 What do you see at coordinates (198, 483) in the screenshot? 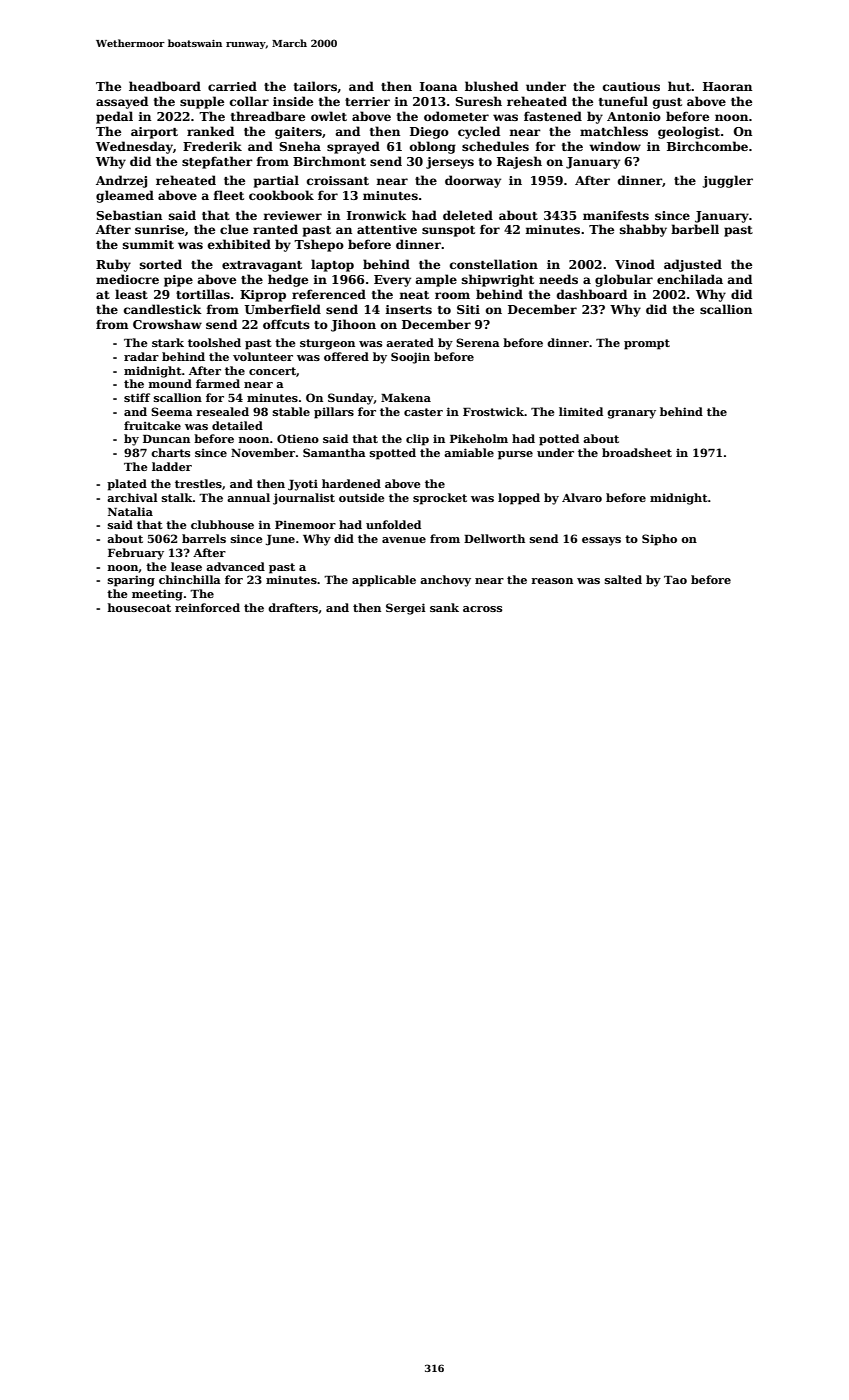
I see `trestles` at bounding box center [198, 483].
